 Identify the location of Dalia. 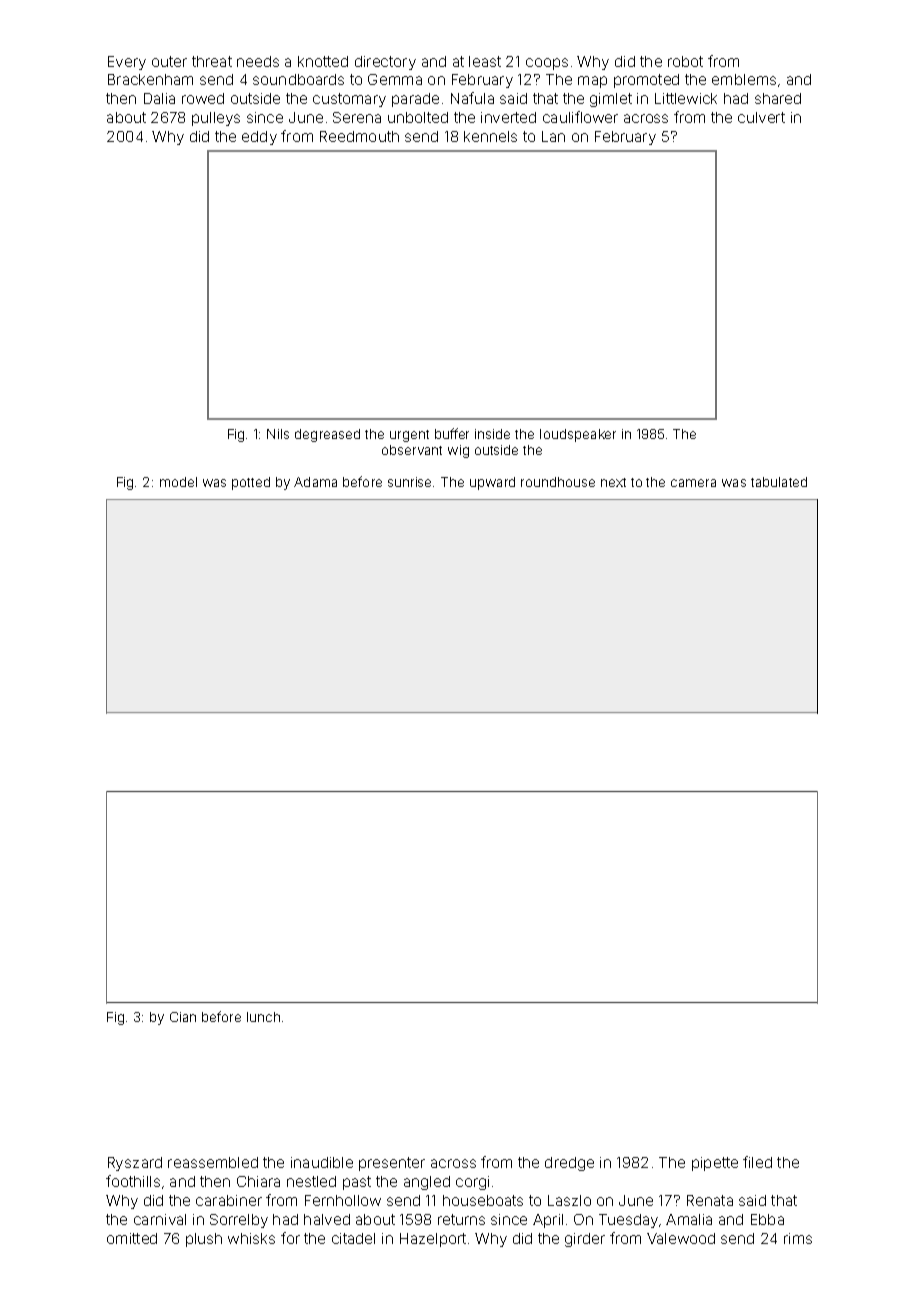
(159, 98).
